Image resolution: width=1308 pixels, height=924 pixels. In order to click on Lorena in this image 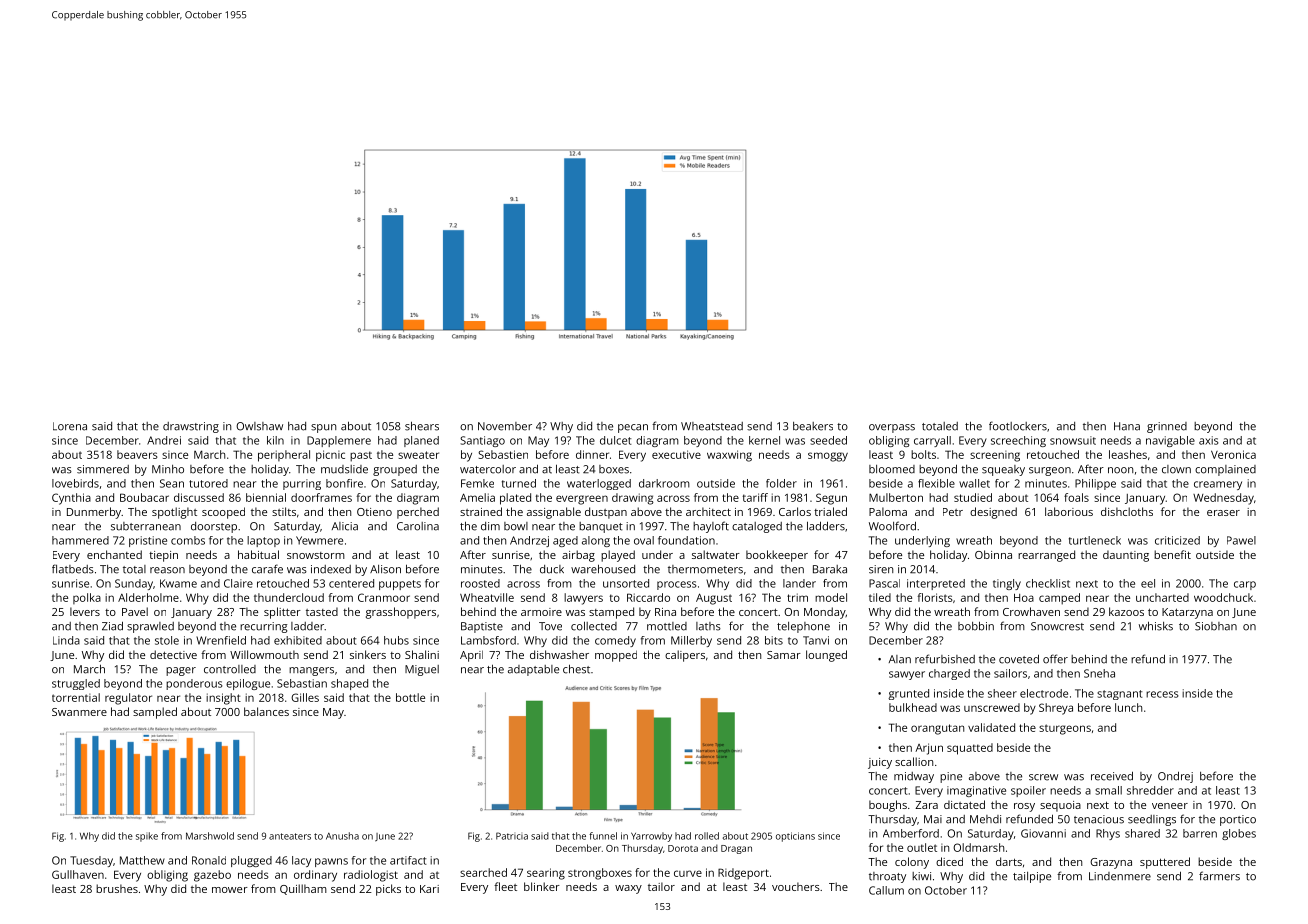, I will do `click(70, 426)`.
